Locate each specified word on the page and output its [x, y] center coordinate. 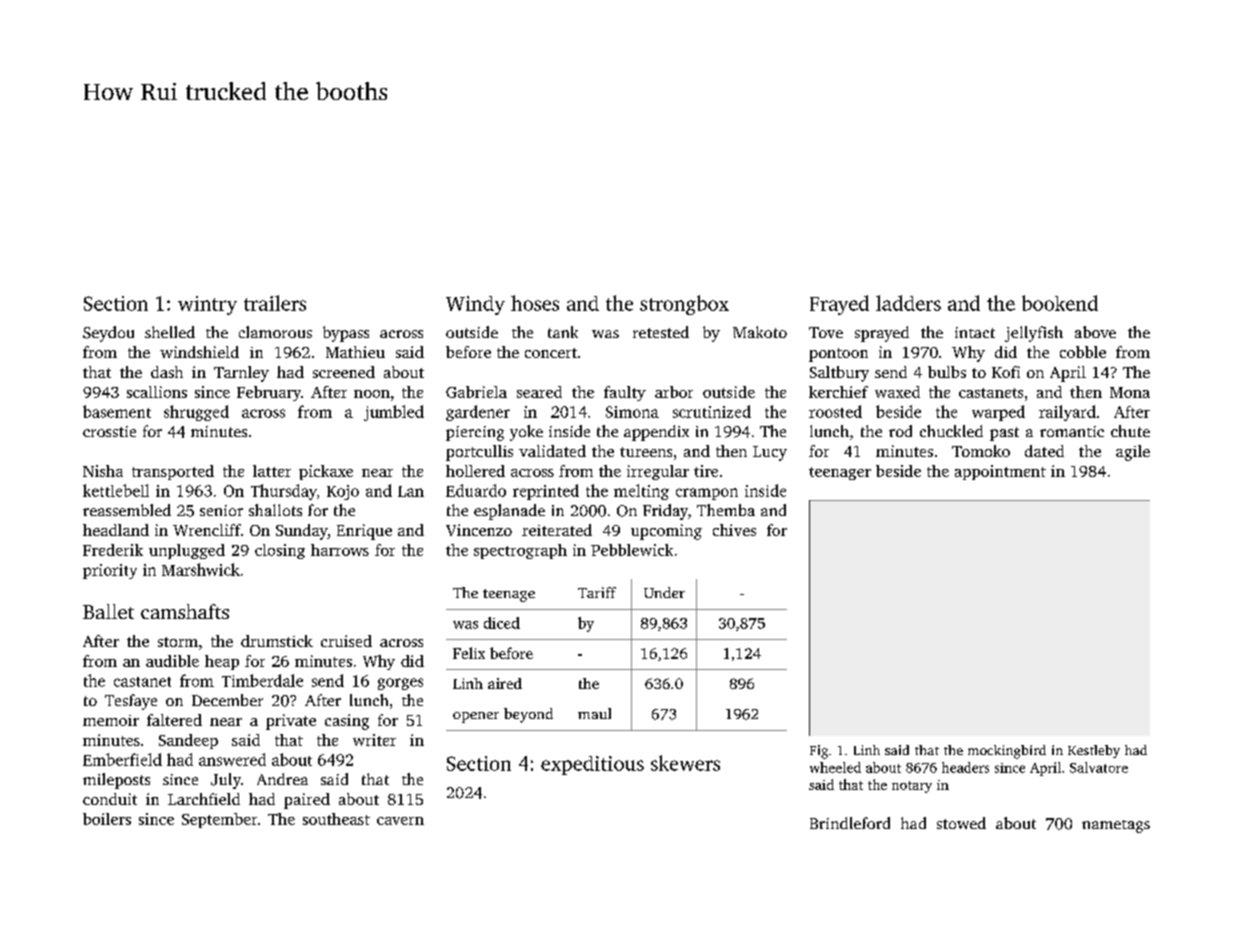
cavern [400, 821]
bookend [1060, 303]
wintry [207, 305]
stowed [961, 823]
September [219, 820]
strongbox [684, 305]
